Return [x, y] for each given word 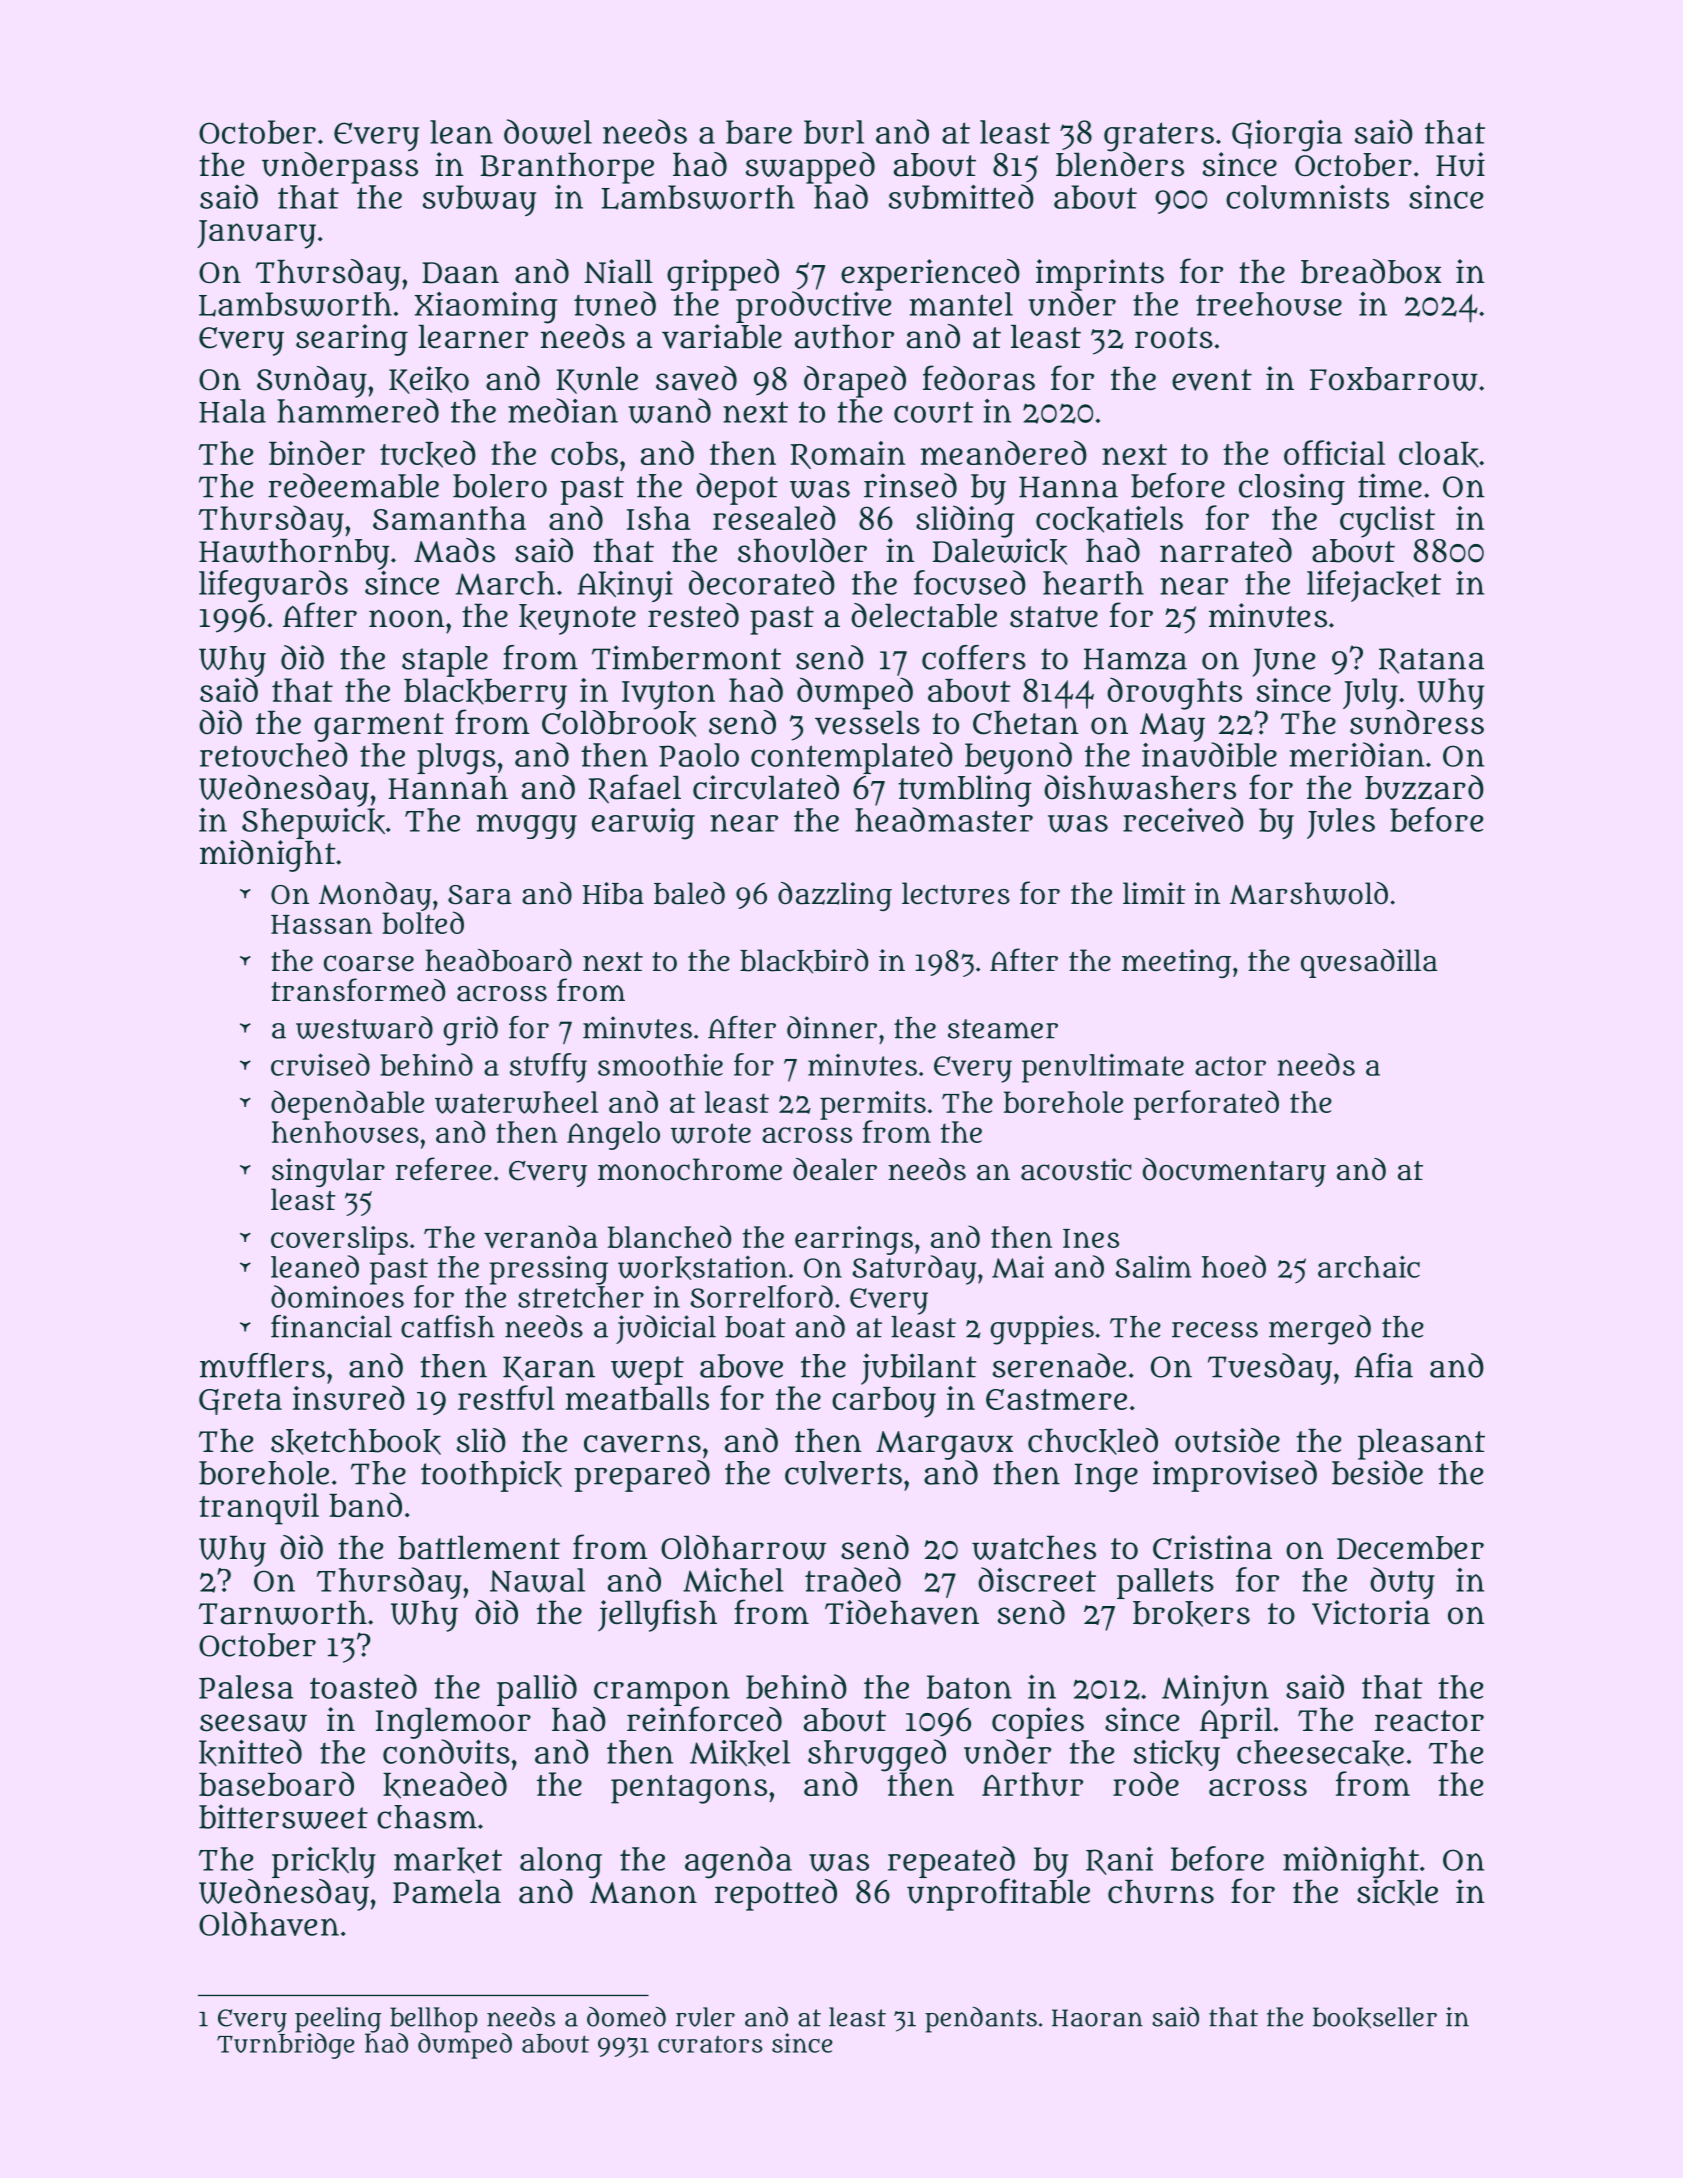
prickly [324, 1862]
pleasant [1421, 1444]
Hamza [1135, 659]
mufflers [262, 1365]
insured [349, 1398]
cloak [1439, 454]
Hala [232, 411]
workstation [702, 1268]
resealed [774, 517]
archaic [1369, 1266]
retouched [274, 754]
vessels [867, 723]
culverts [843, 1473]
